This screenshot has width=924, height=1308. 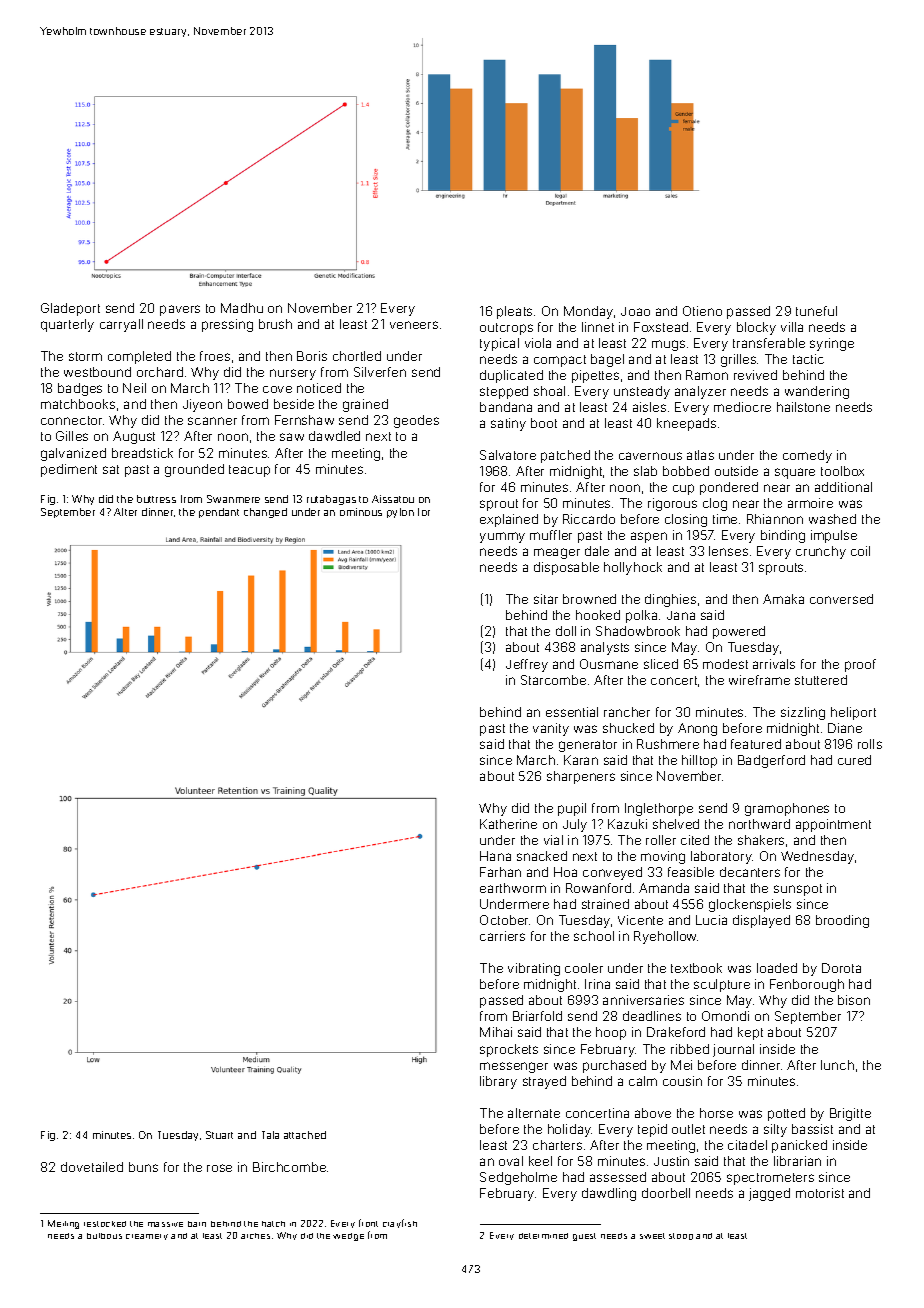 I want to click on silty, so click(x=775, y=1130).
